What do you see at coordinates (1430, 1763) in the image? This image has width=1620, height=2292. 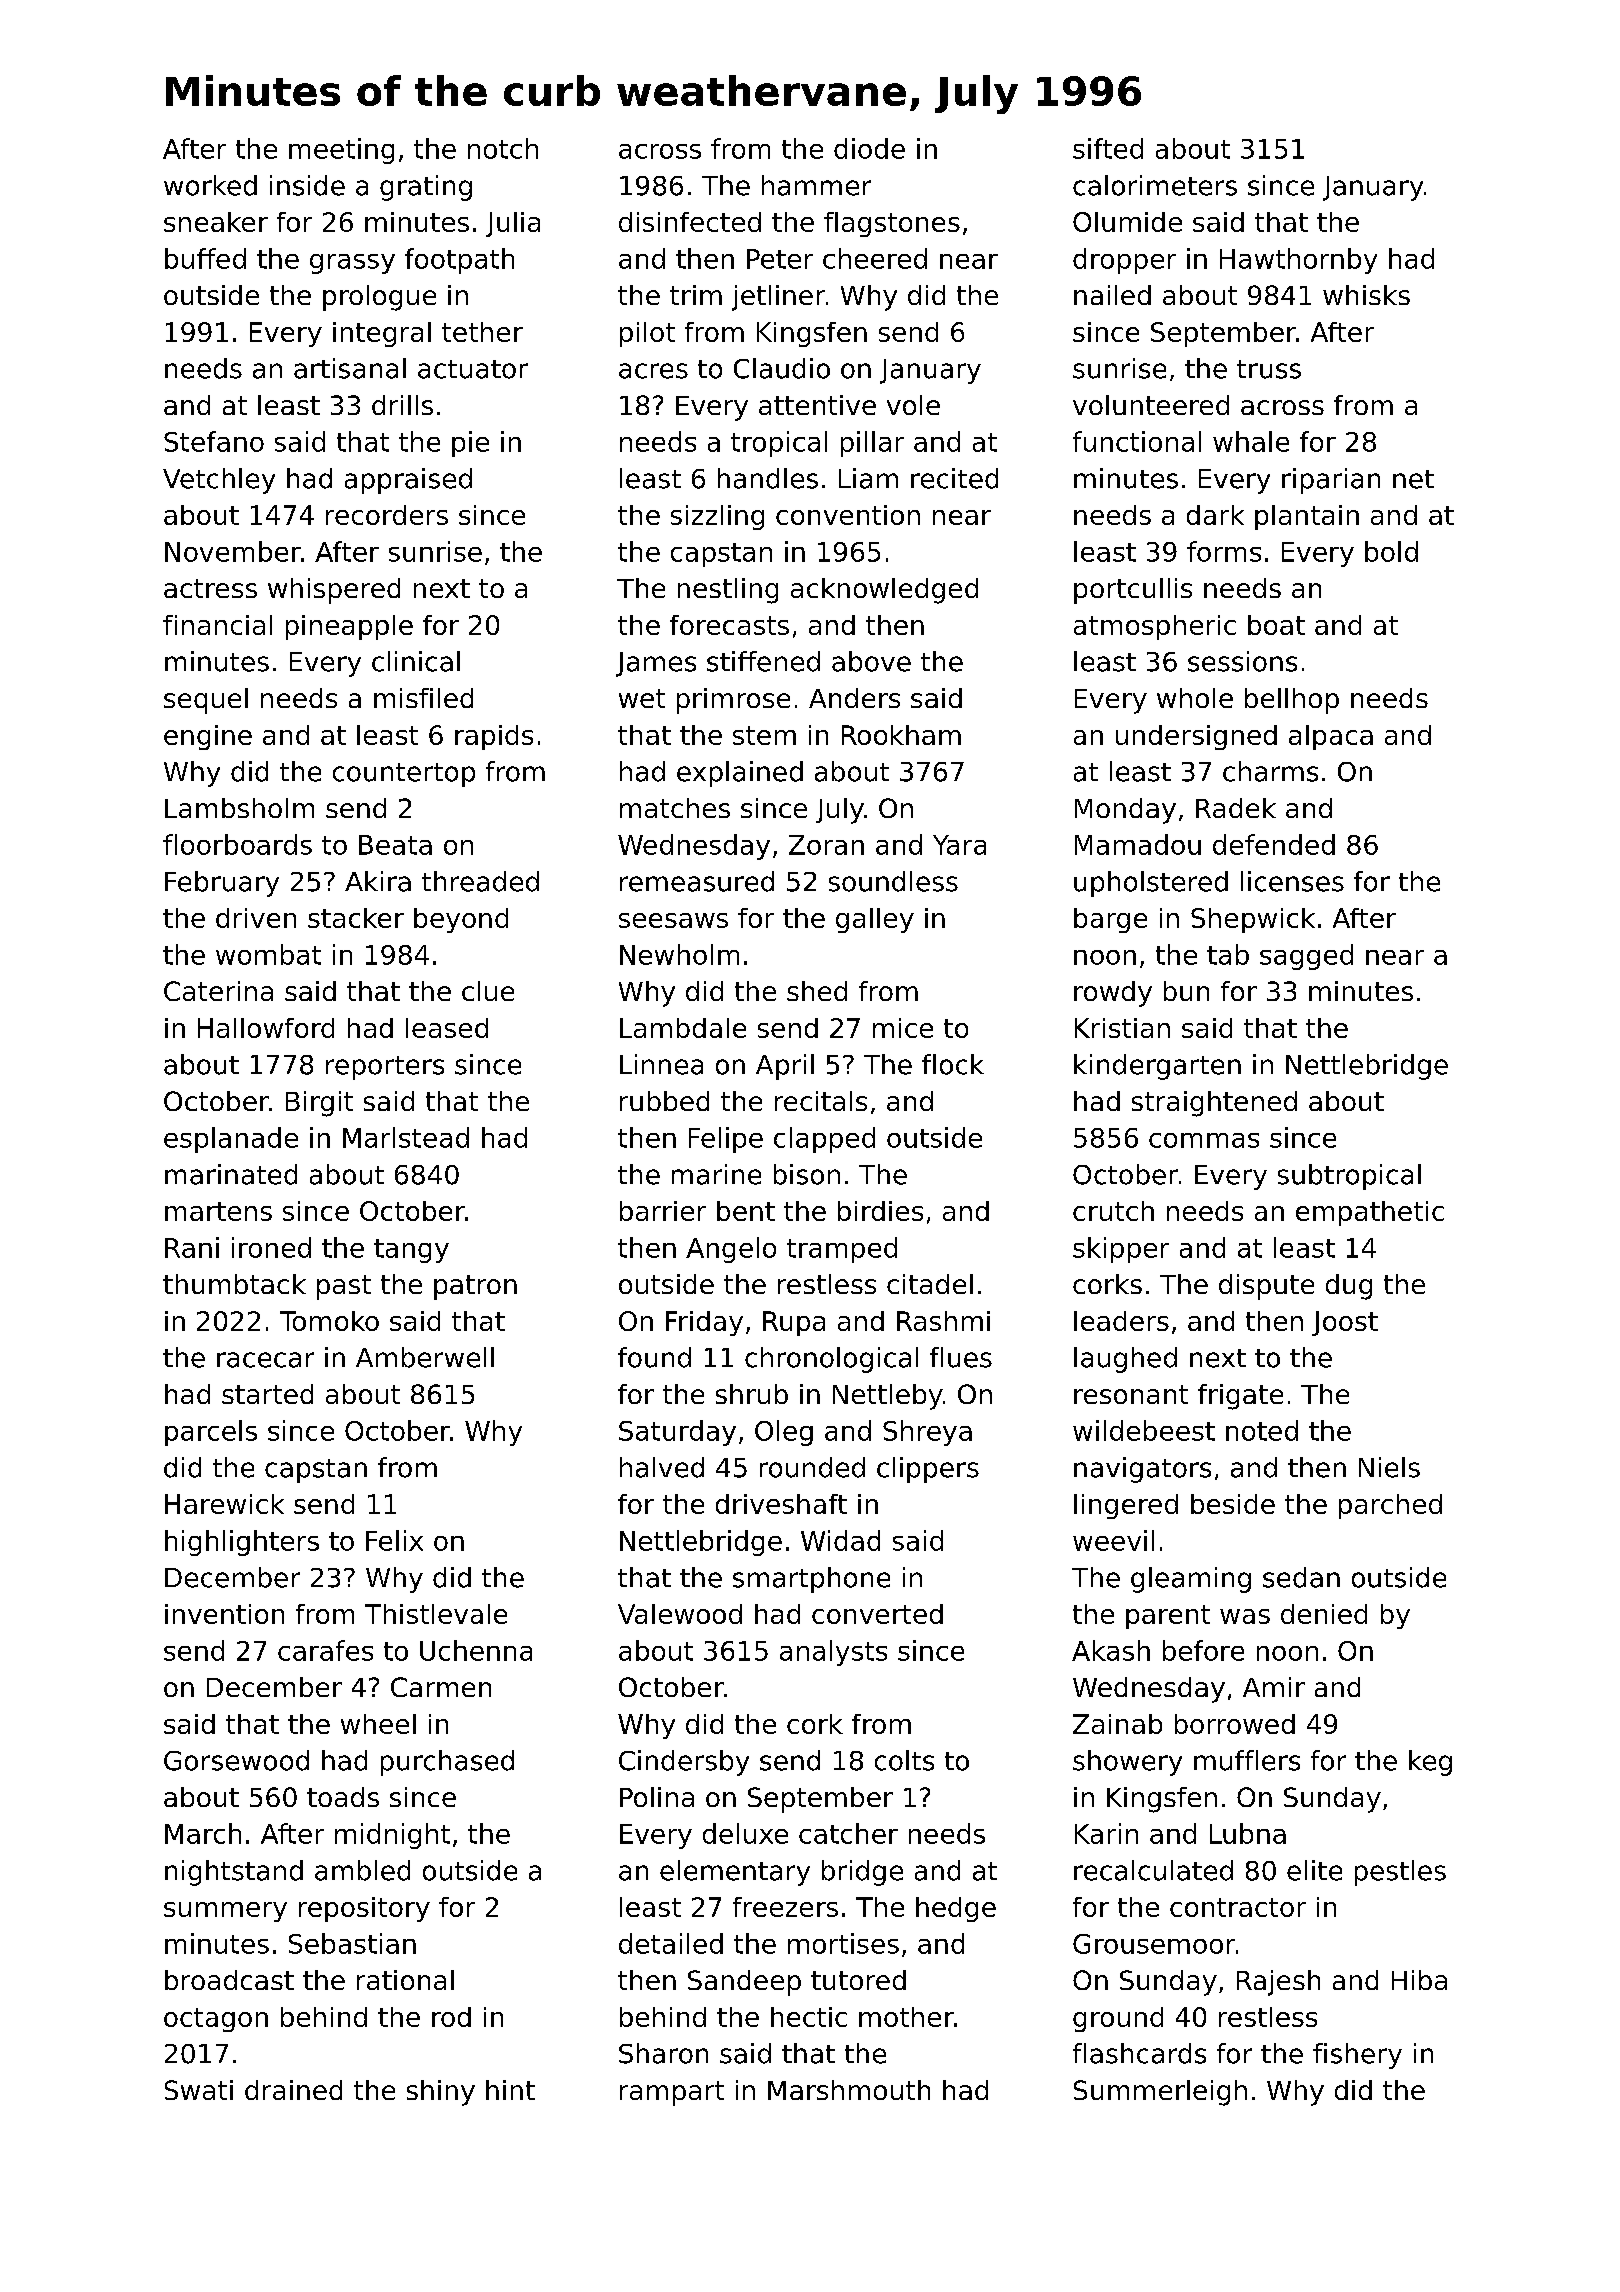 I see `keg` at bounding box center [1430, 1763].
